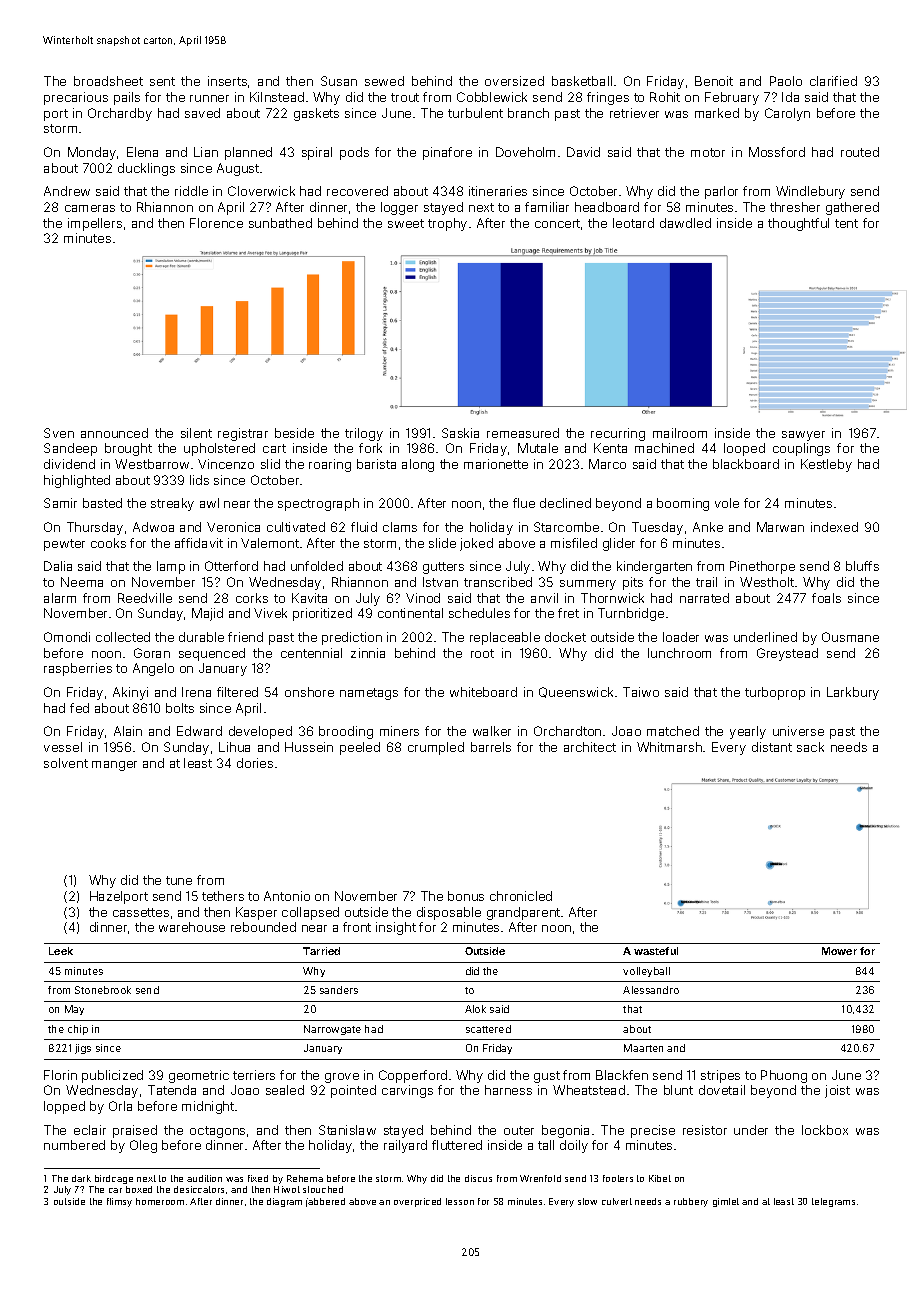 Image resolution: width=924 pixels, height=1308 pixels. What do you see at coordinates (833, 1202) in the document?
I see `telegrams` at bounding box center [833, 1202].
